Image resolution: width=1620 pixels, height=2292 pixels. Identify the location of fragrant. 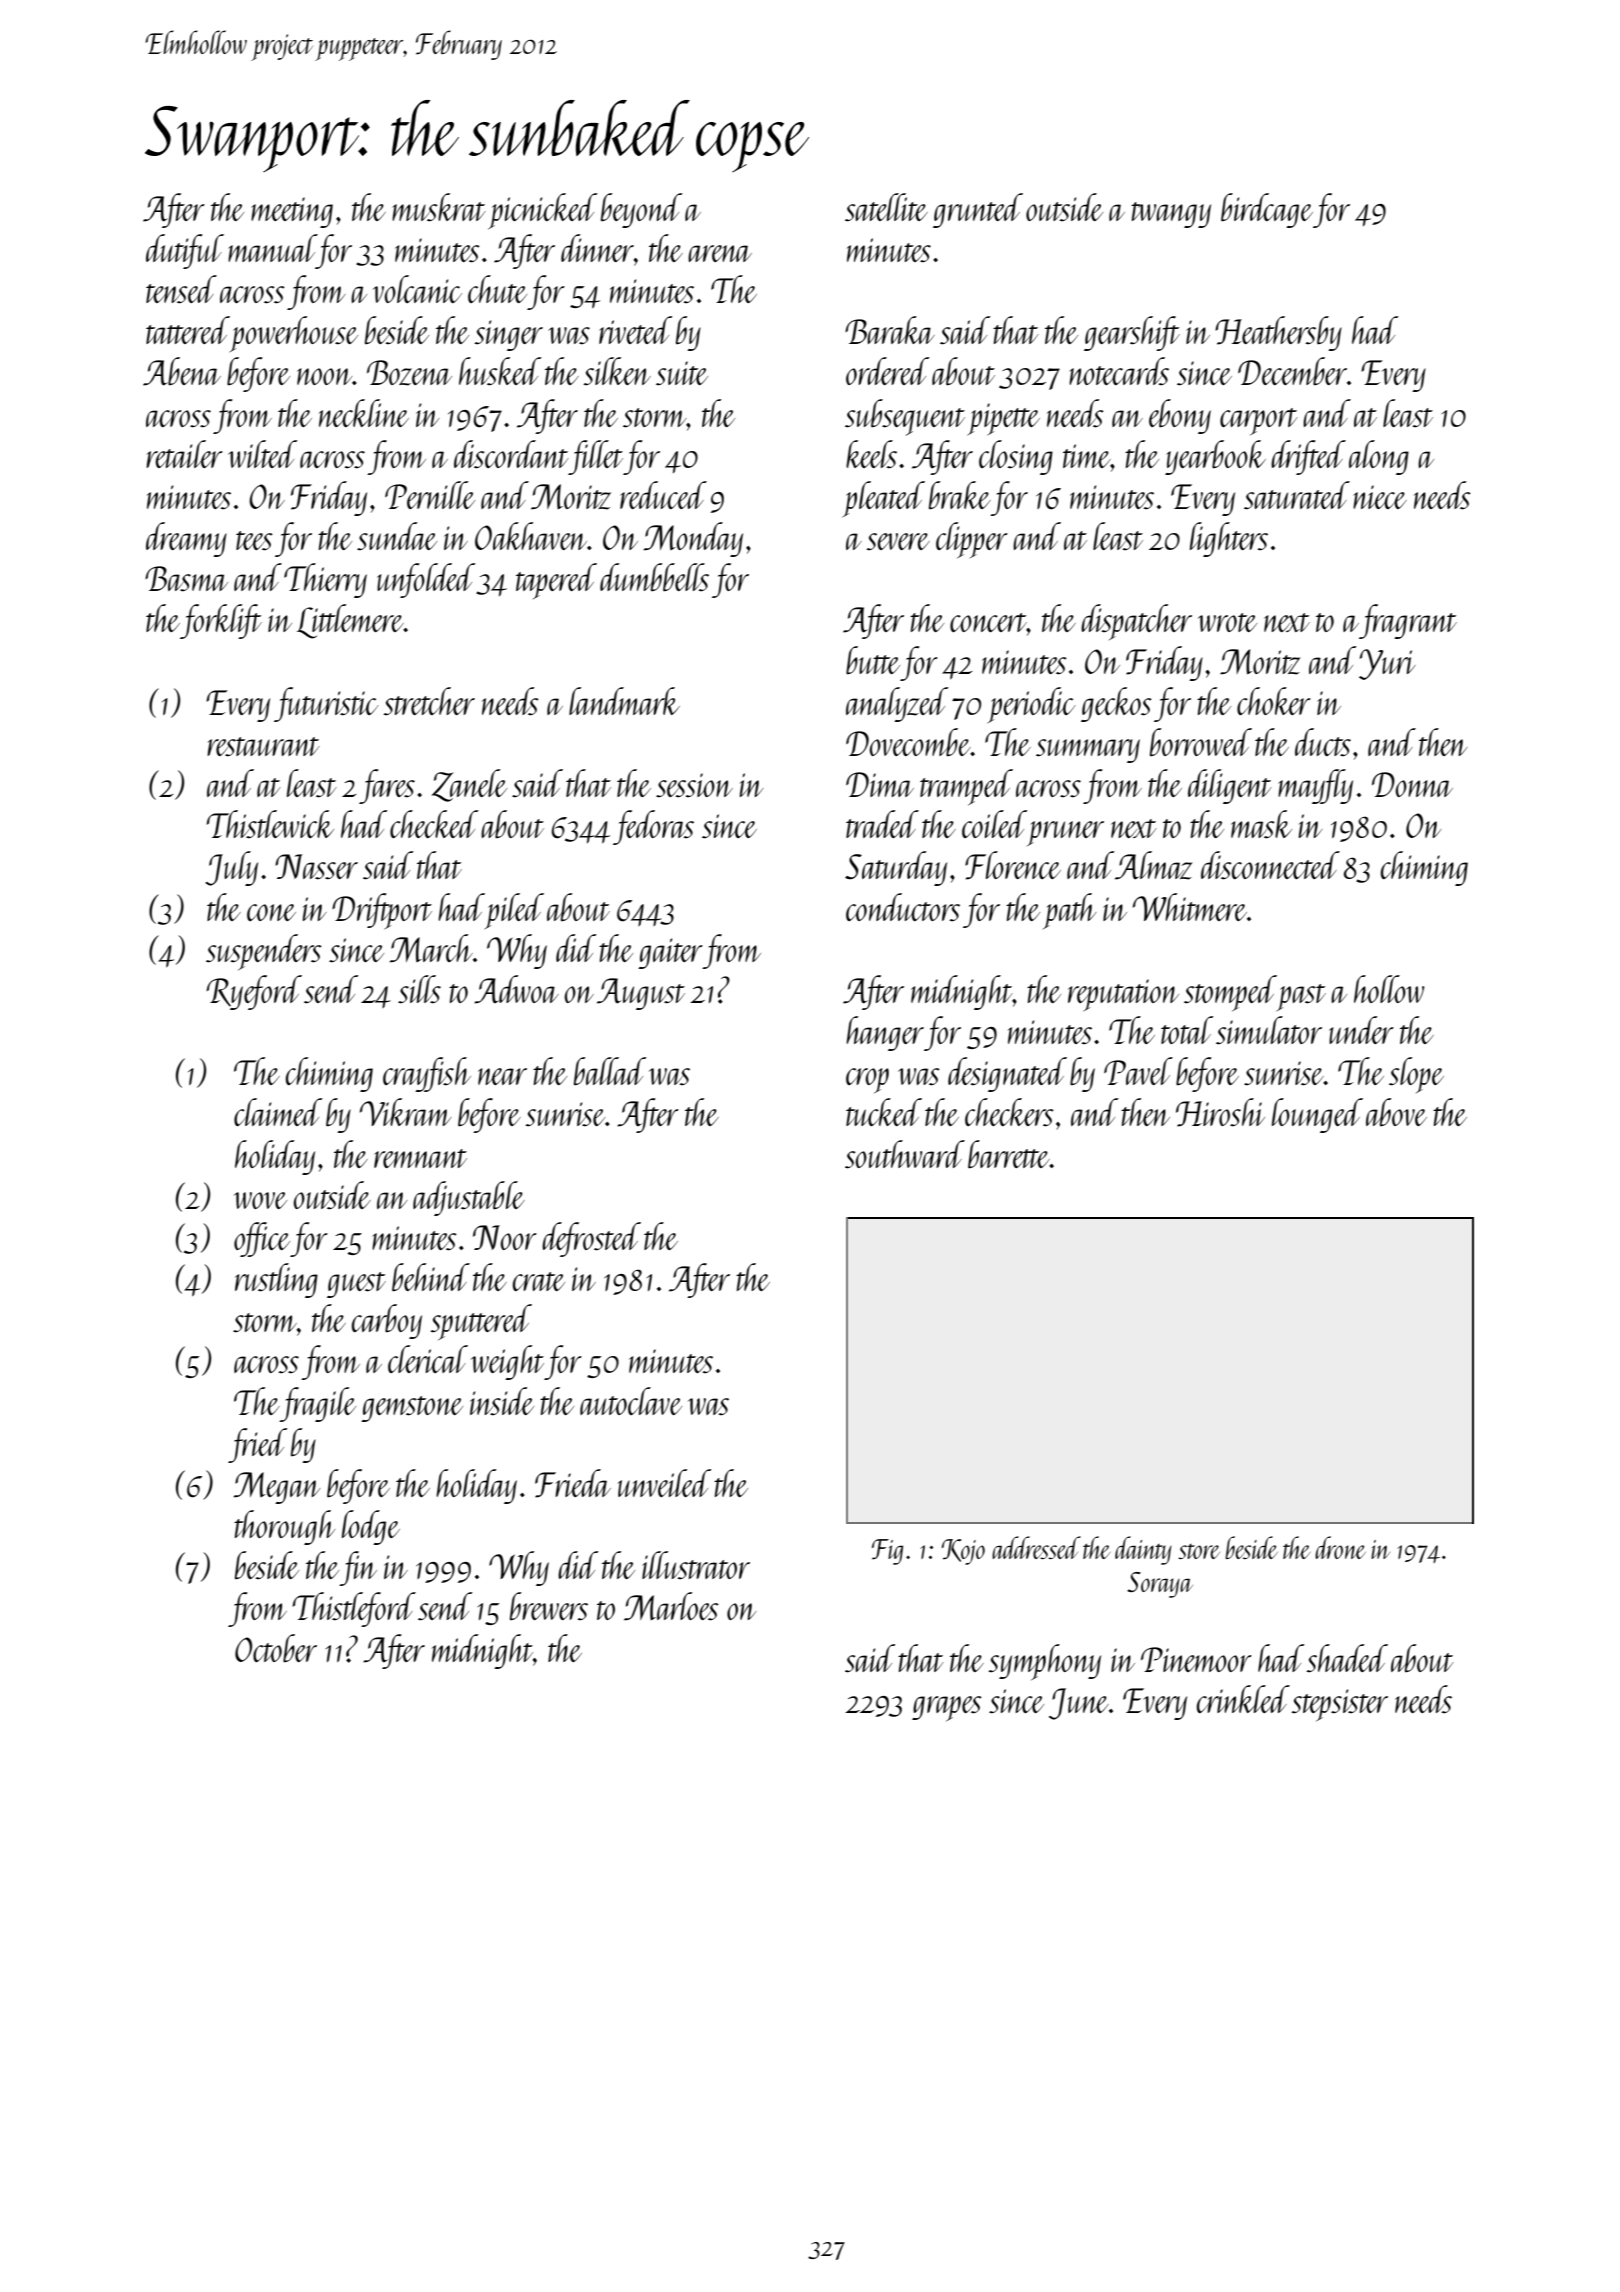
(1408, 621).
